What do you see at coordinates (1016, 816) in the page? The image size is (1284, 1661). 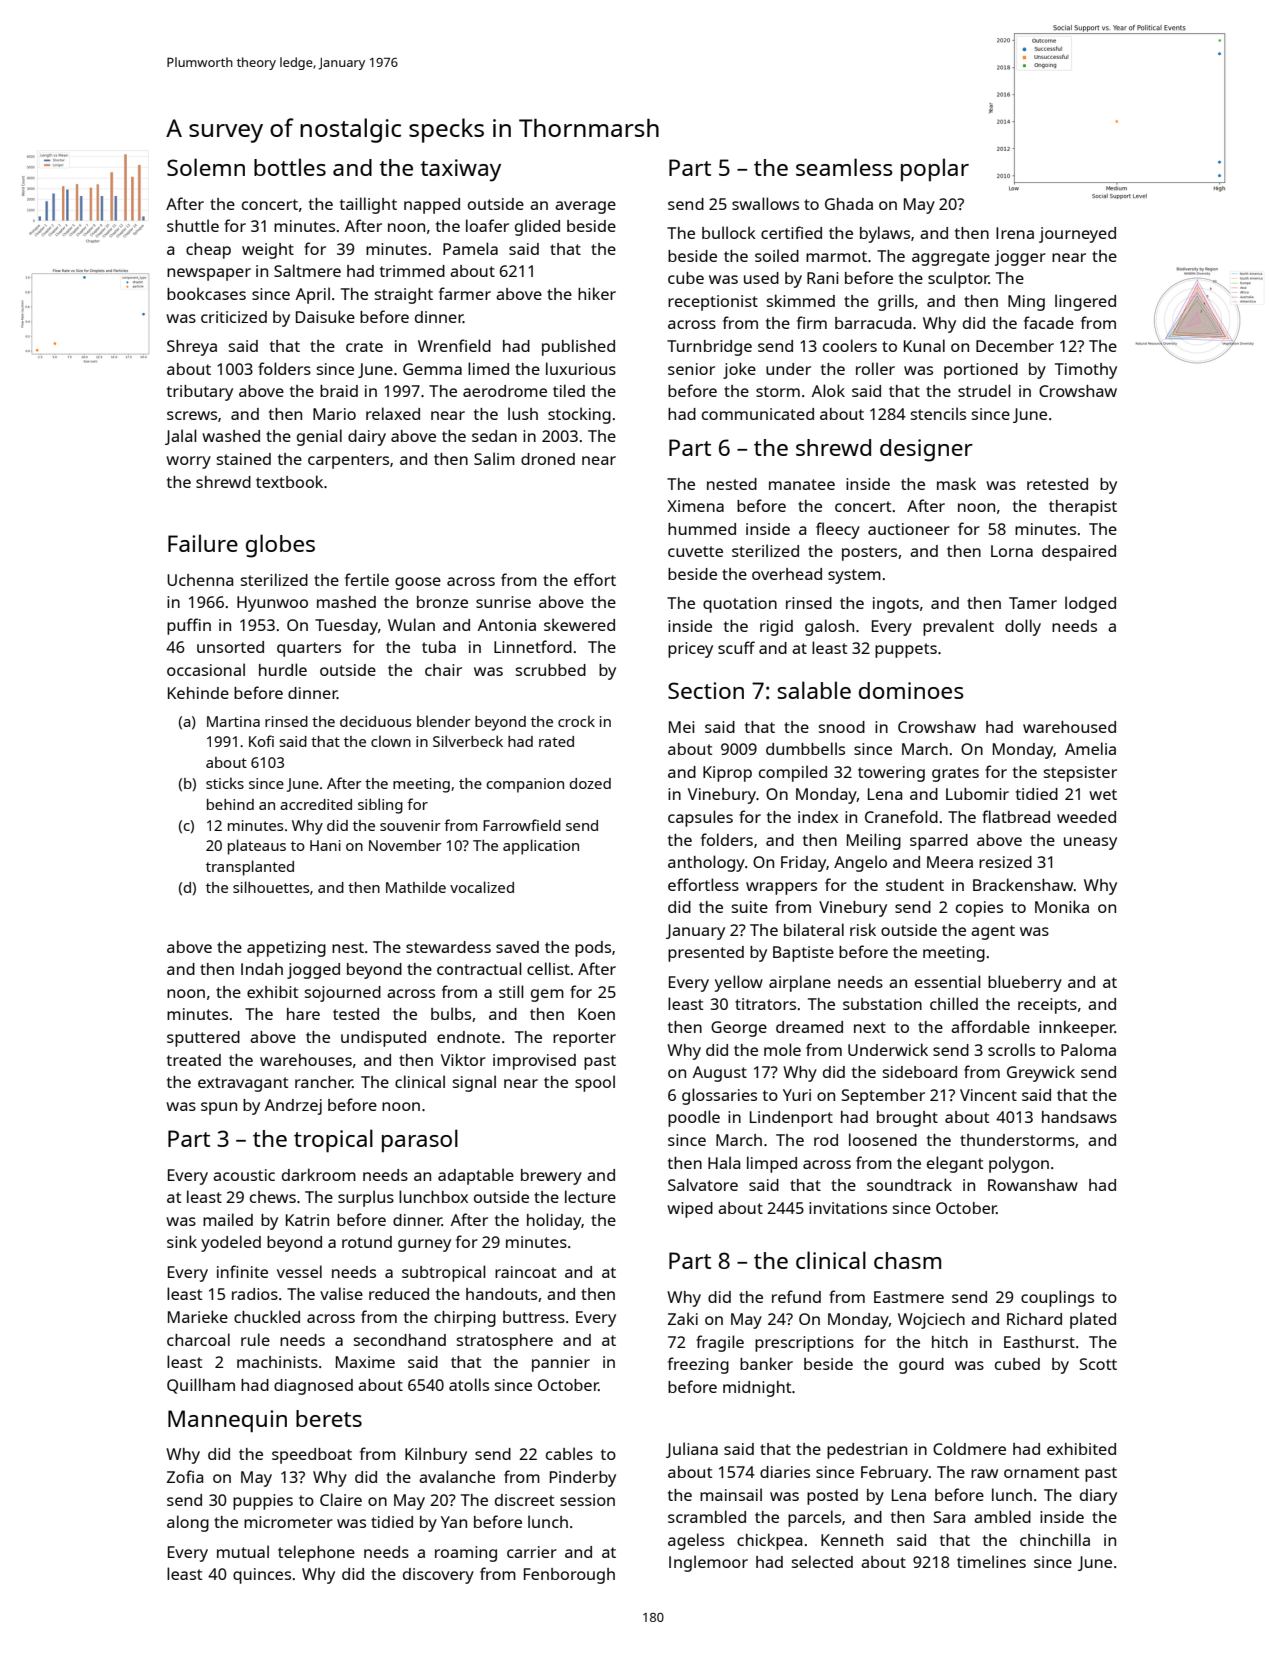 I see `flatbread` at bounding box center [1016, 816].
